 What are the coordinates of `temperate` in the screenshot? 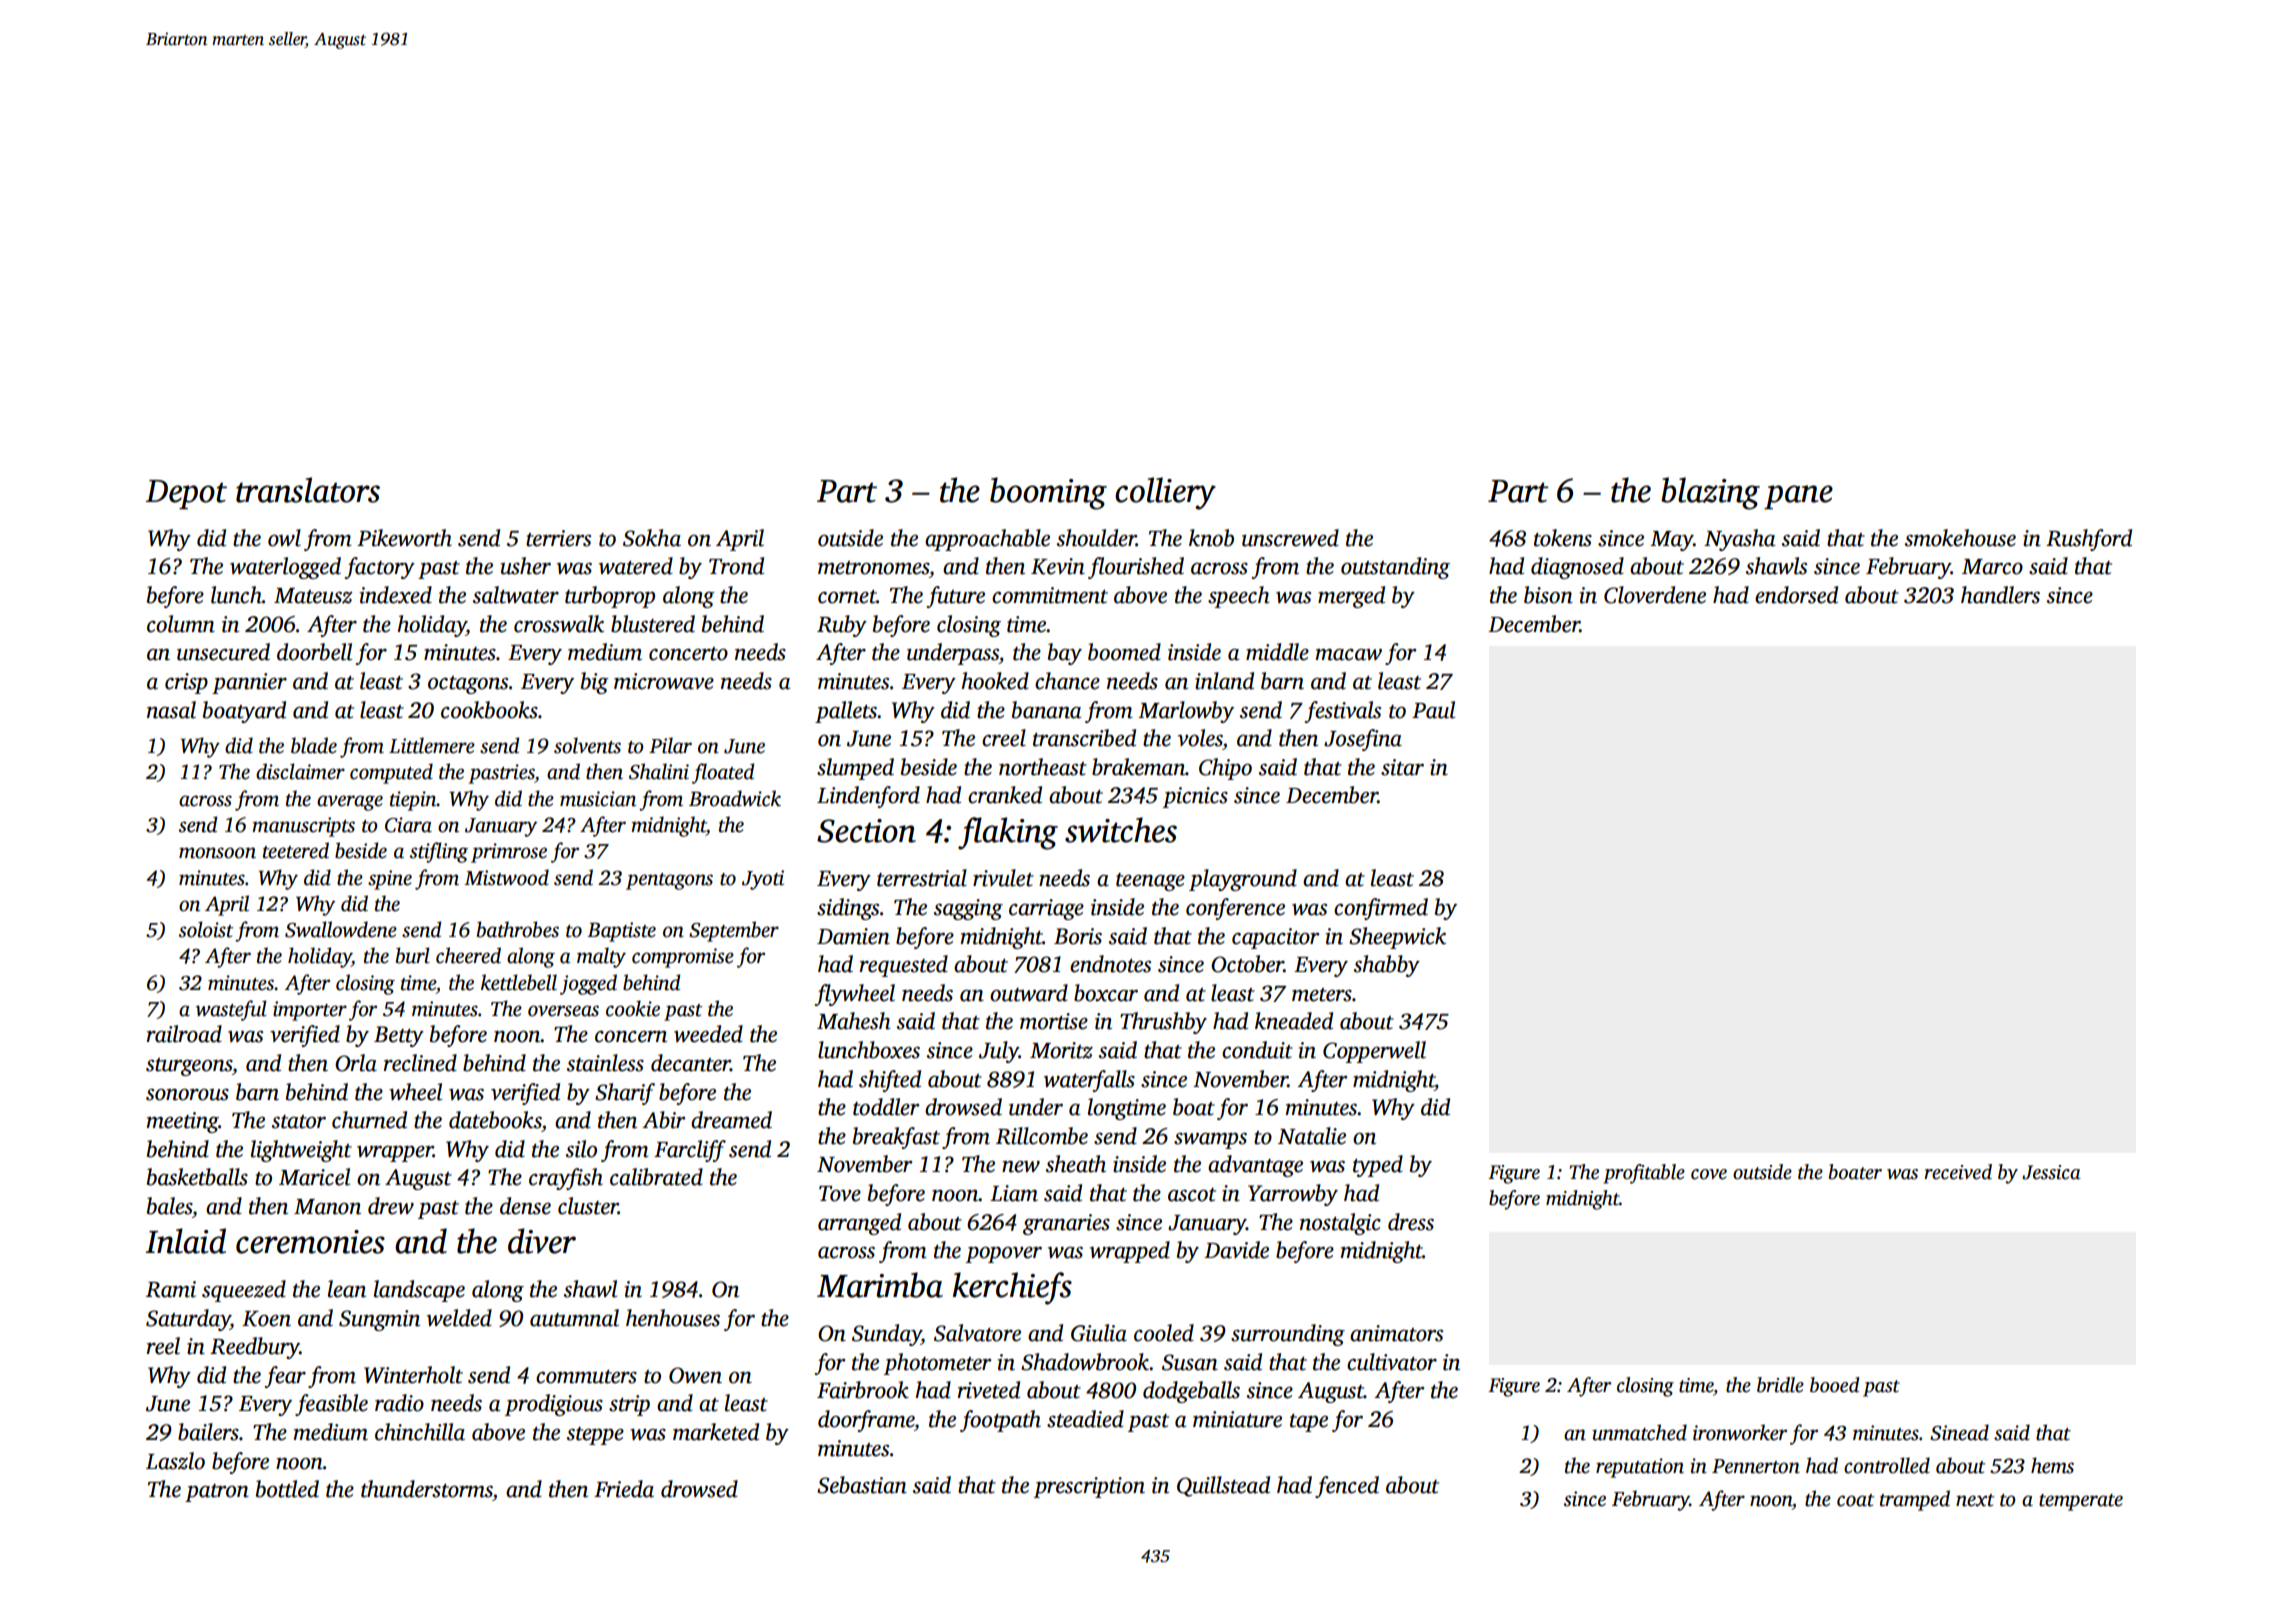 It's located at (2081, 1502).
